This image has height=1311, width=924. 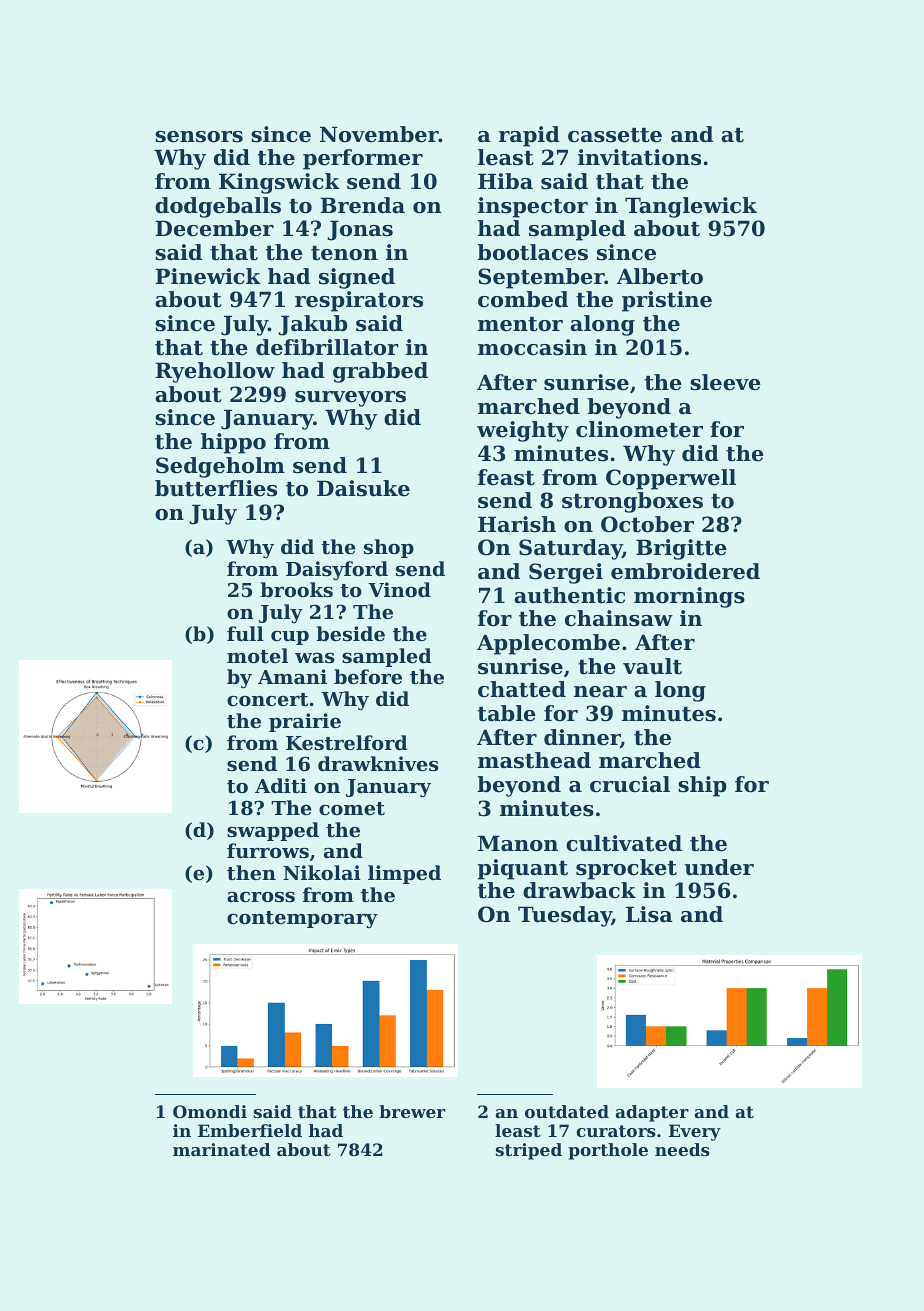 What do you see at coordinates (615, 135) in the image?
I see `cassette` at bounding box center [615, 135].
